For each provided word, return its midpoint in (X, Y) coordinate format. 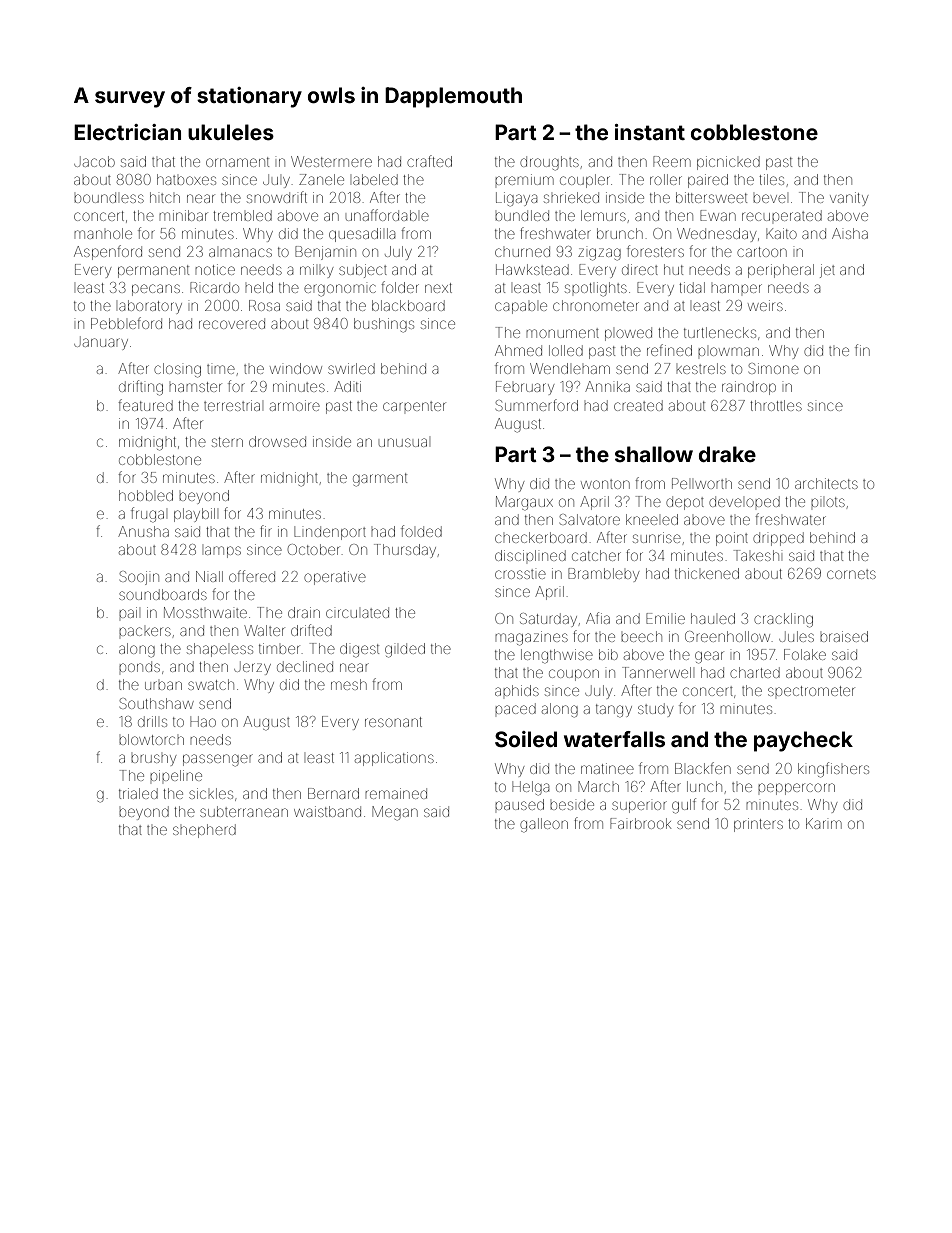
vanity (849, 199)
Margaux (524, 503)
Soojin (139, 578)
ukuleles (231, 132)
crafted (429, 161)
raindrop (749, 388)
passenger (218, 760)
